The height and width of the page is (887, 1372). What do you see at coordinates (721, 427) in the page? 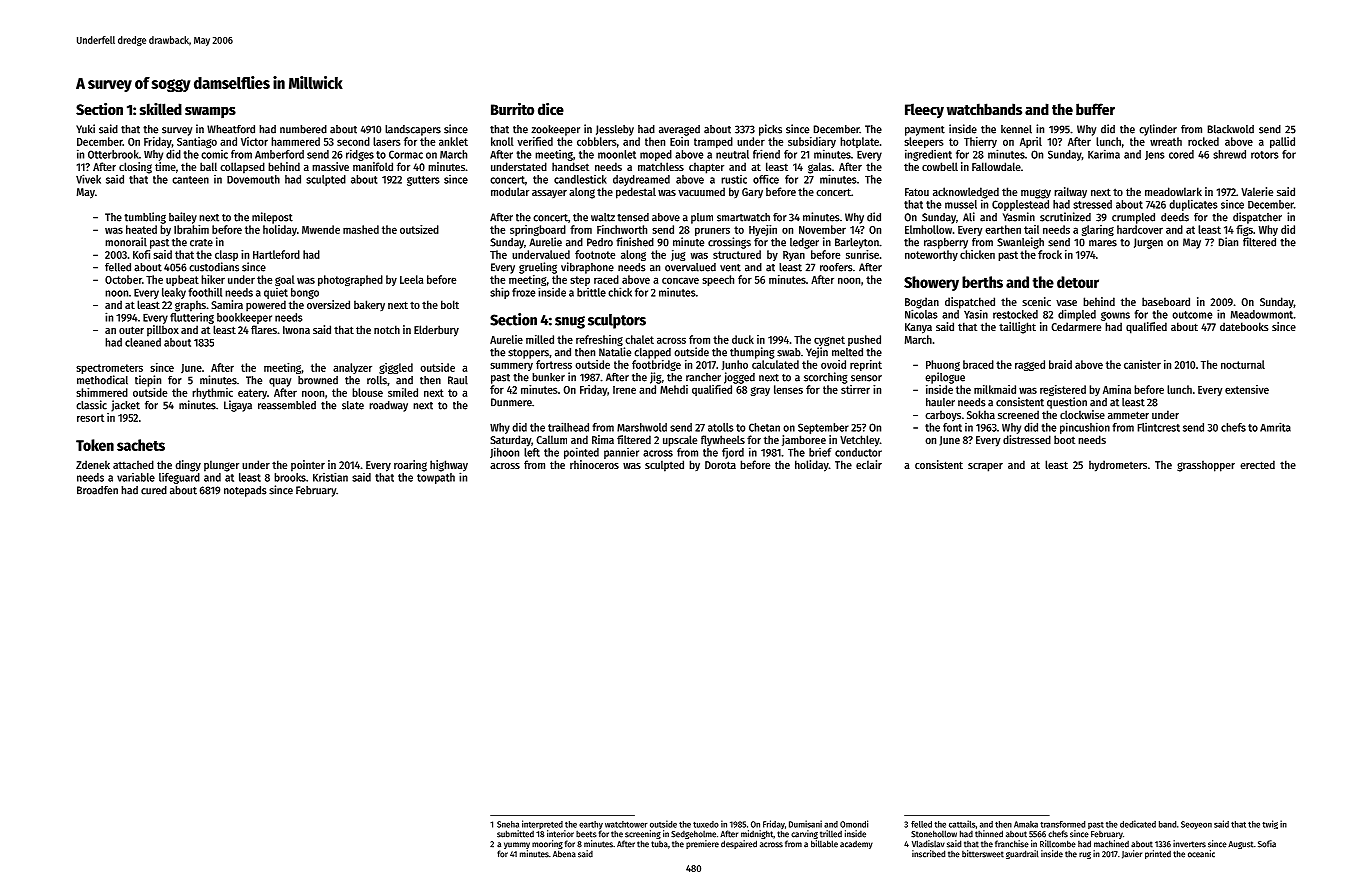
I see `atolls` at bounding box center [721, 427].
